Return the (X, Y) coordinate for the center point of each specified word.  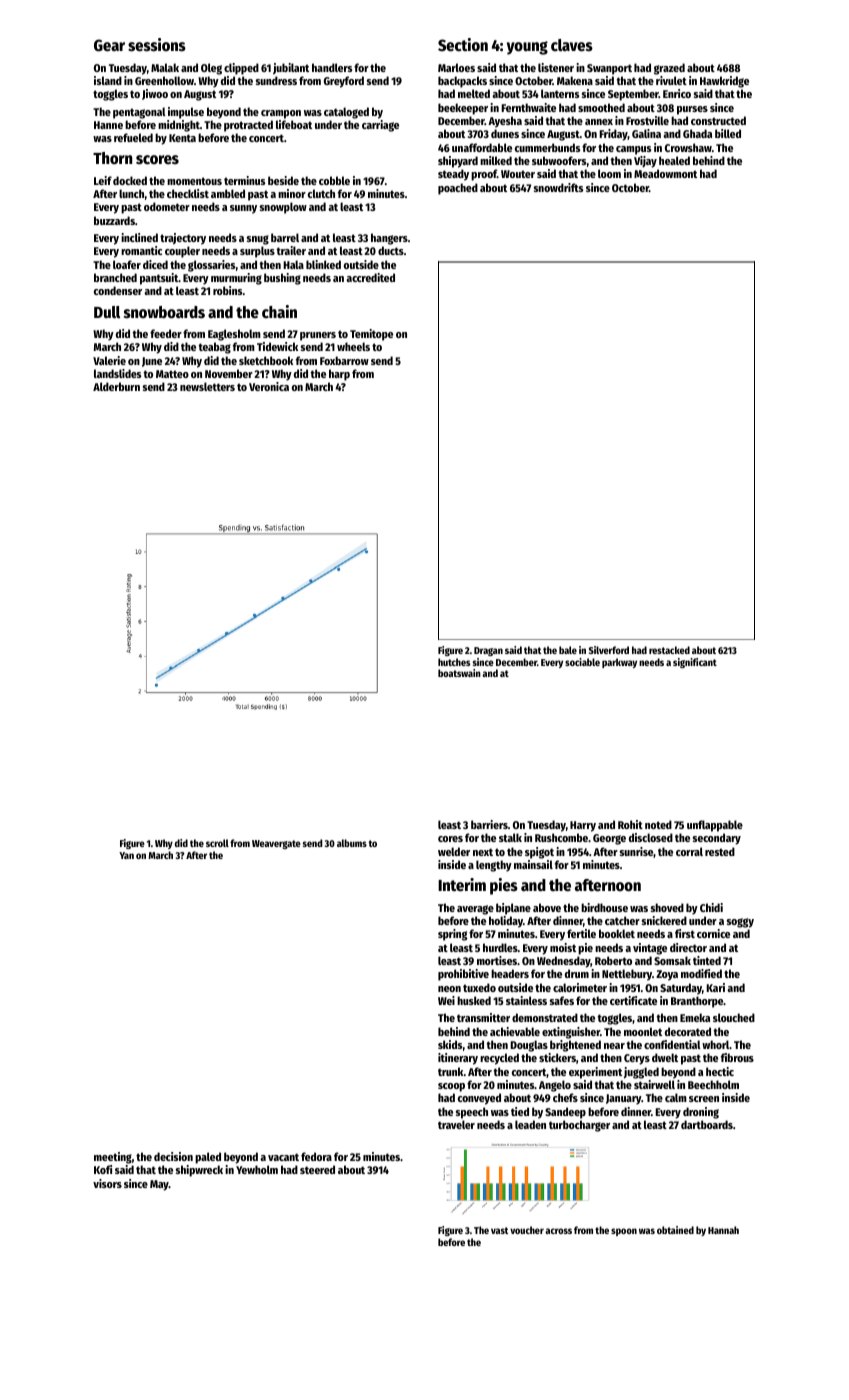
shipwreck (199, 1171)
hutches (454, 662)
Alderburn (116, 386)
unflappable (715, 826)
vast (499, 1230)
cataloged (346, 113)
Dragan (488, 651)
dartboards (707, 1124)
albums (352, 843)
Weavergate (276, 844)
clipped (241, 69)
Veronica (269, 386)
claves (572, 45)
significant (695, 663)
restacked (669, 650)
